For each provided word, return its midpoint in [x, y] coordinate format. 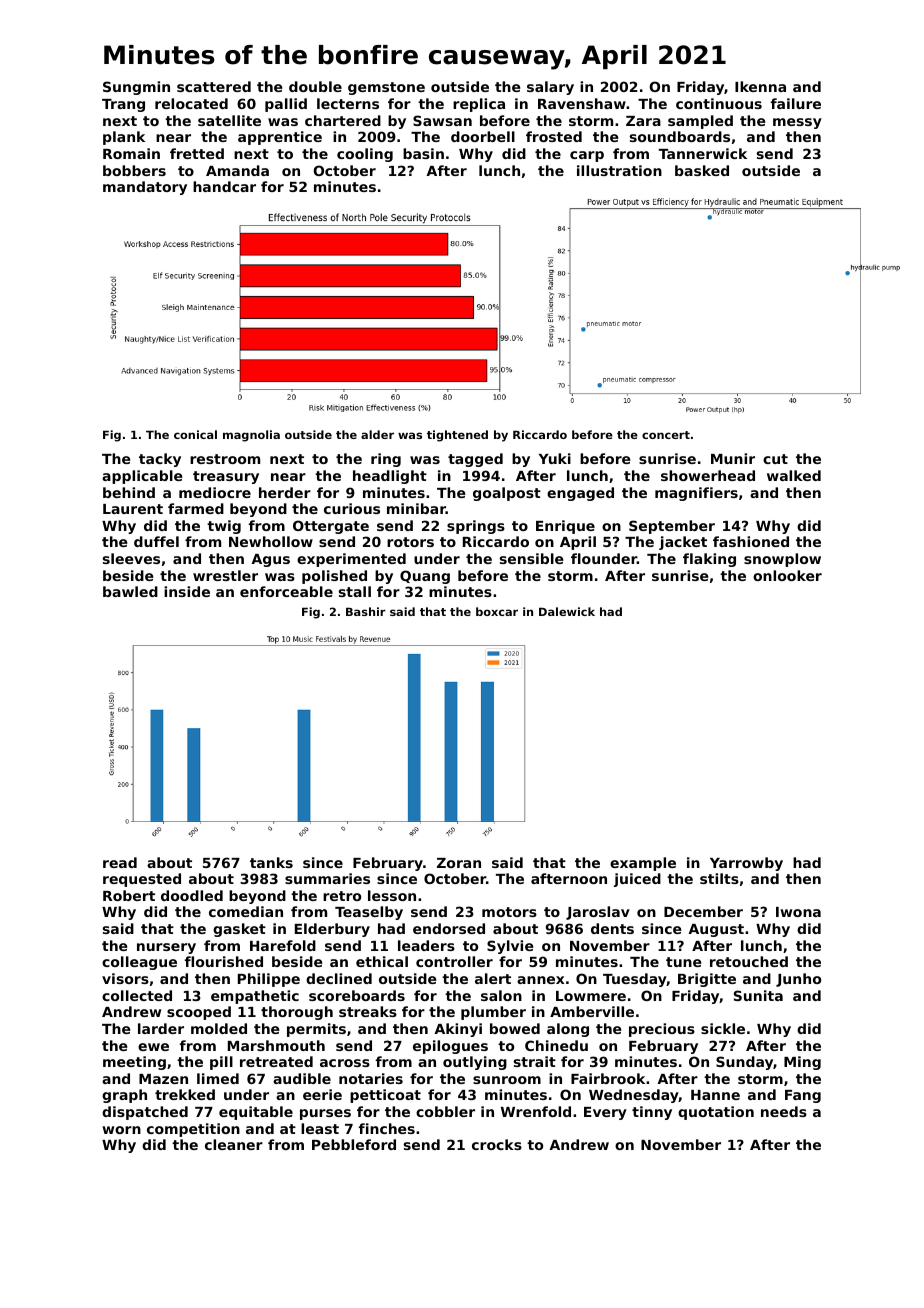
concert [666, 435]
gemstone [386, 88]
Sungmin [136, 88]
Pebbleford [354, 1144]
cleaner [234, 1144]
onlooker [787, 575]
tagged [475, 460]
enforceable [286, 591]
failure [796, 103]
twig [224, 527]
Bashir [366, 611]
